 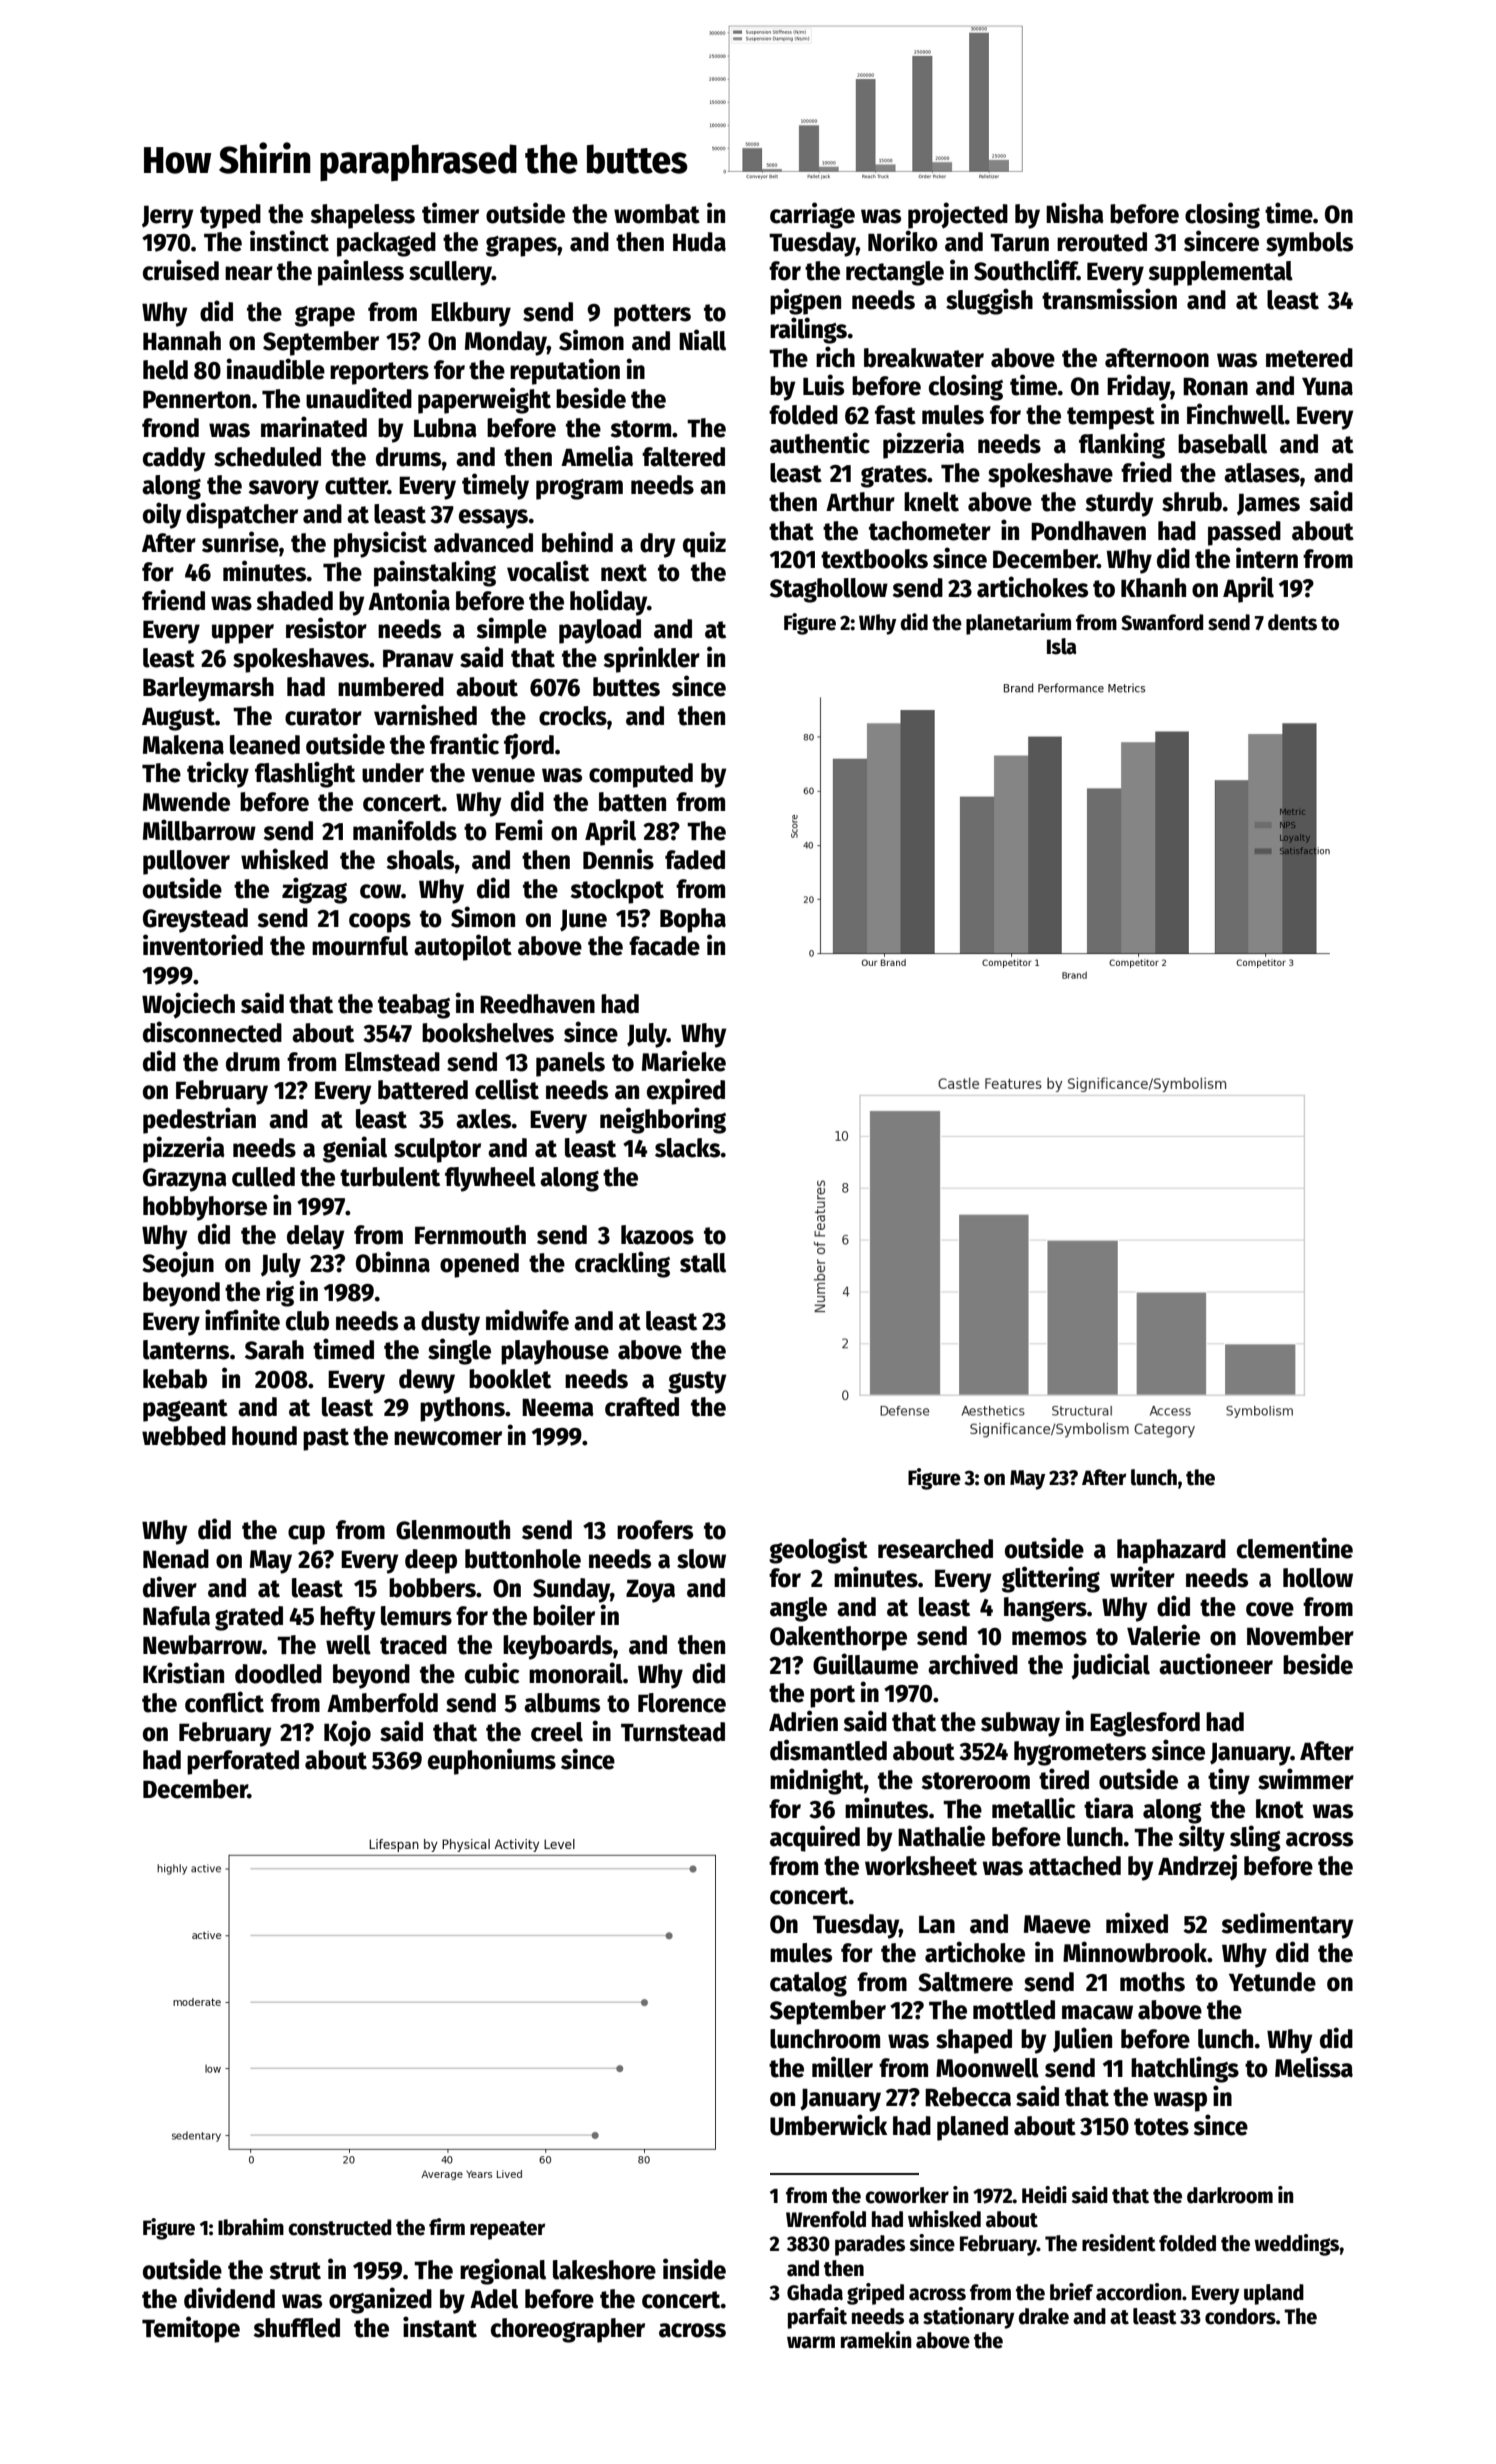 What do you see at coordinates (657, 214) in the document?
I see `wombat` at bounding box center [657, 214].
